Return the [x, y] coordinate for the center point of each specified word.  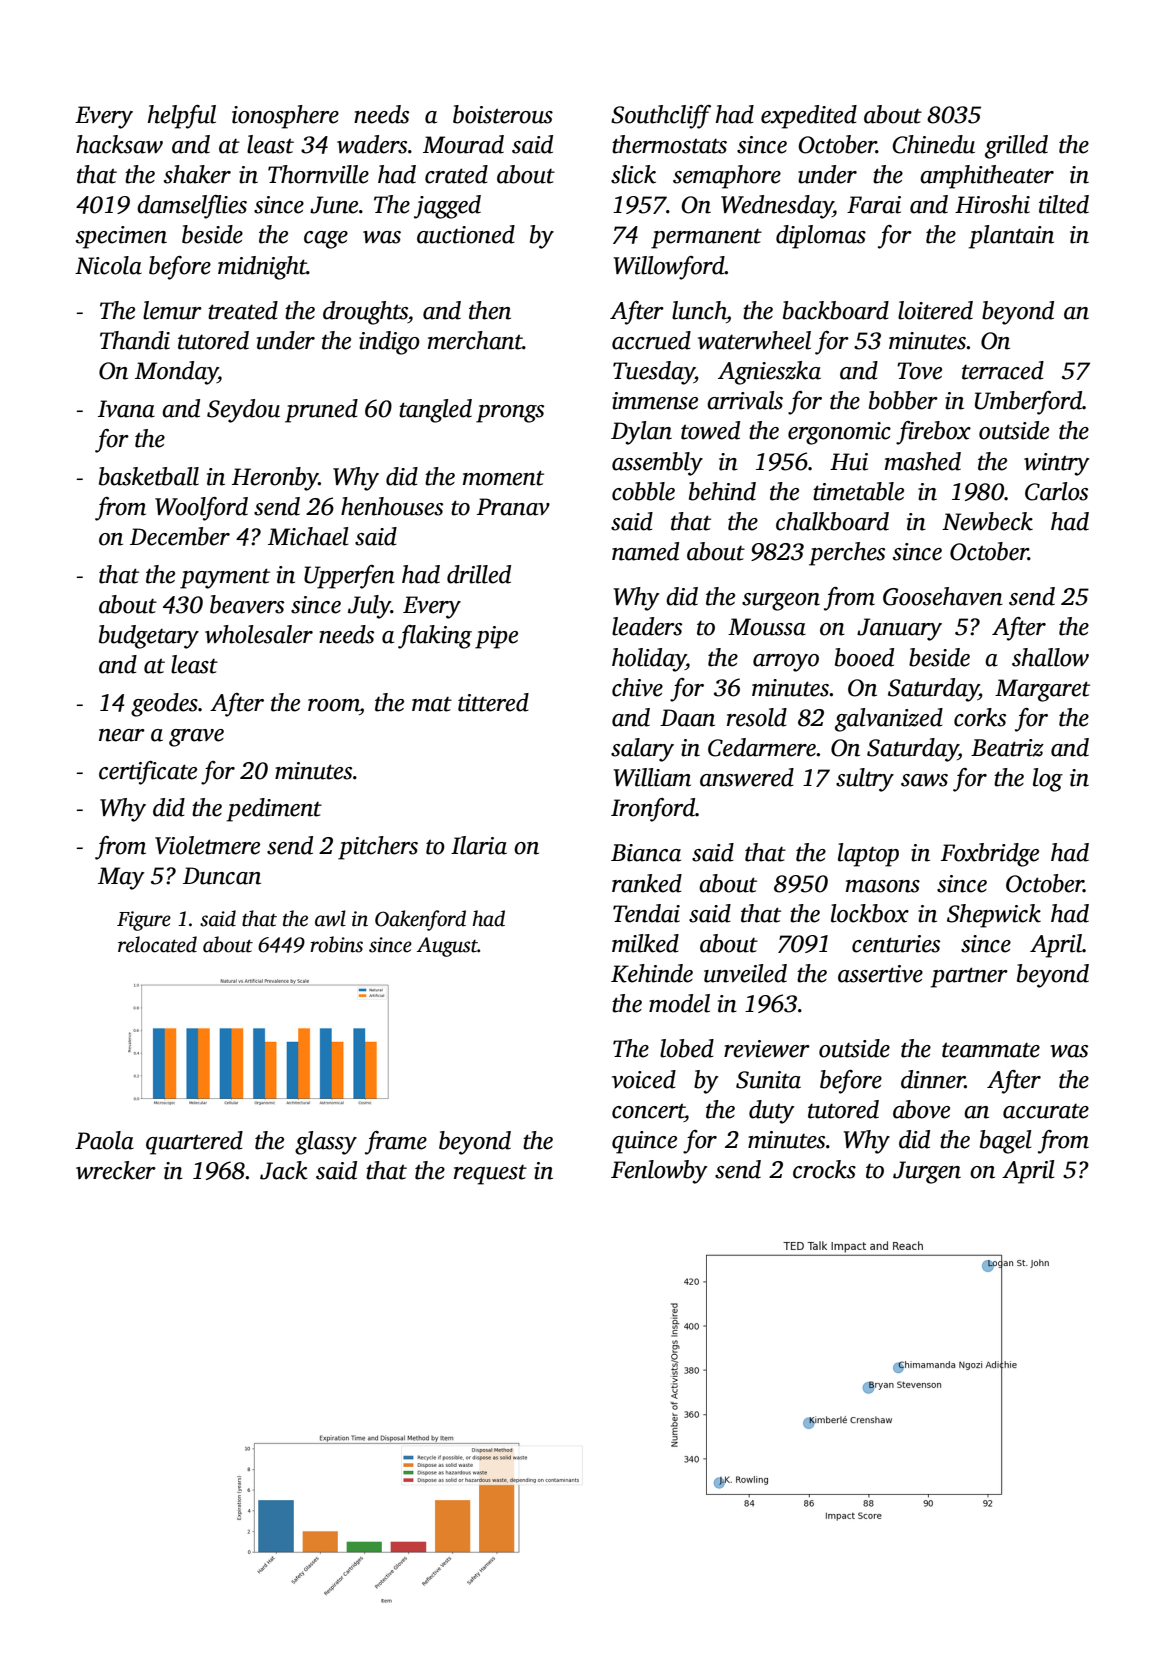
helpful [182, 117]
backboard [836, 310]
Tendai [646, 913]
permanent [706, 239]
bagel [1006, 1142]
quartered [194, 1143]
